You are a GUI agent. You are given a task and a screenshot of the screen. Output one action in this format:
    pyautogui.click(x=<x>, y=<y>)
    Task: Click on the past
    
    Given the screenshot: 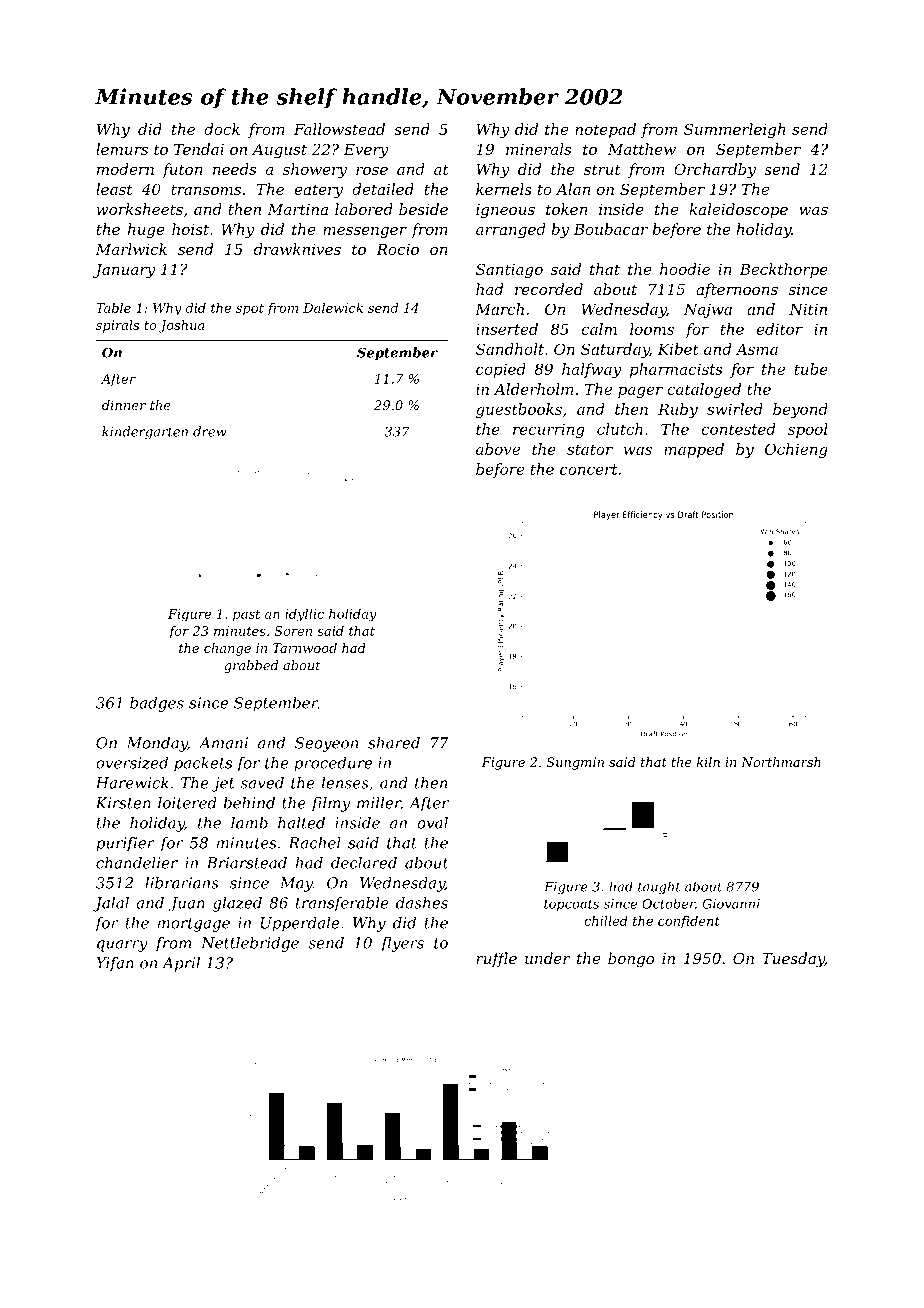 What is the action you would take?
    pyautogui.click(x=246, y=616)
